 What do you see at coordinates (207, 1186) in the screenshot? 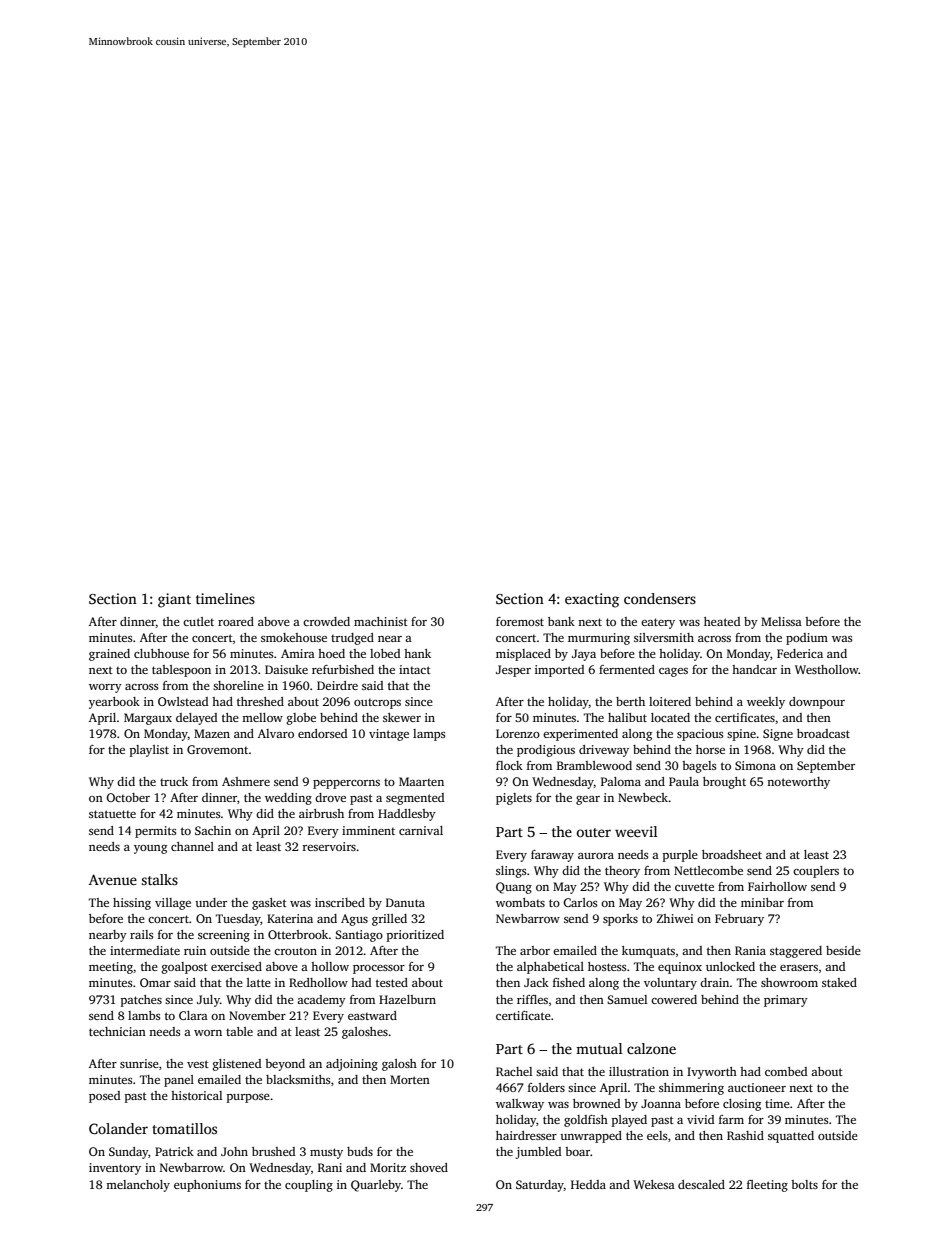
I see `euphoniums` at bounding box center [207, 1186].
